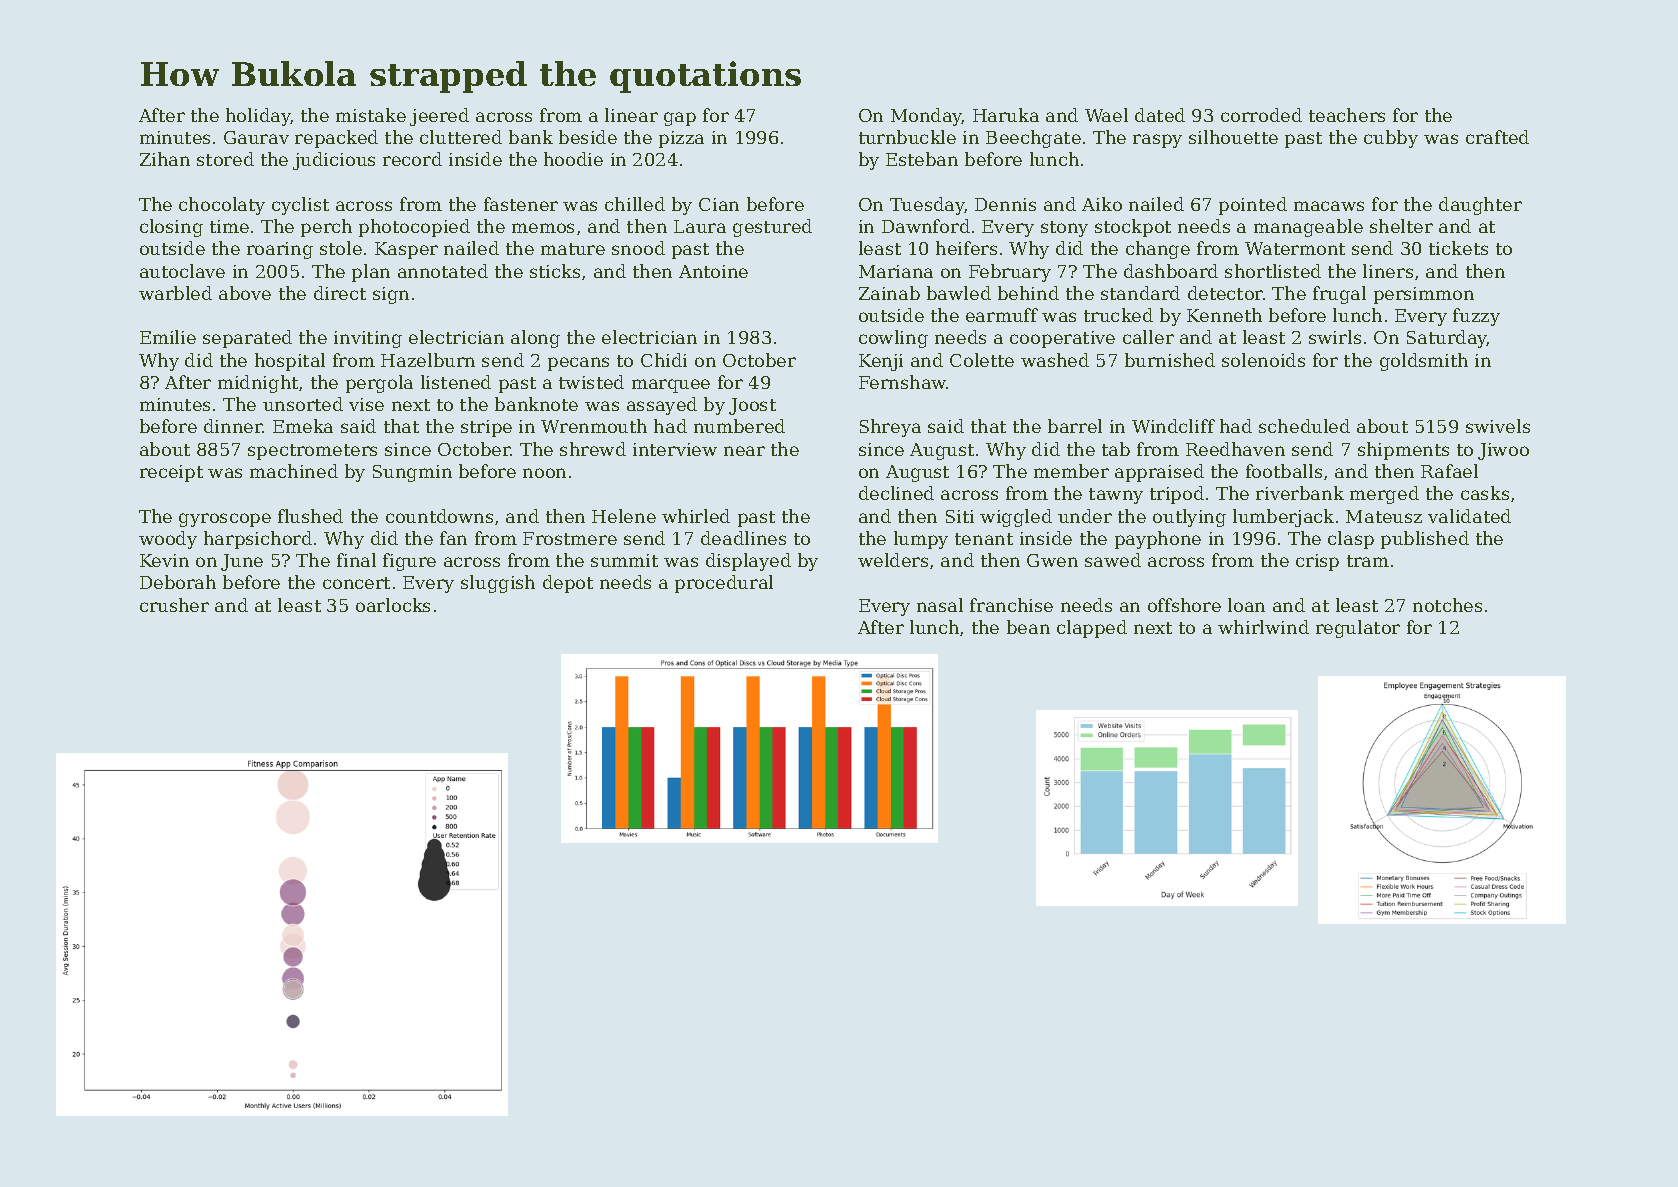 The height and width of the page is (1187, 1678). Describe the element at coordinates (1261, 115) in the page. I see `corroded` at that location.
